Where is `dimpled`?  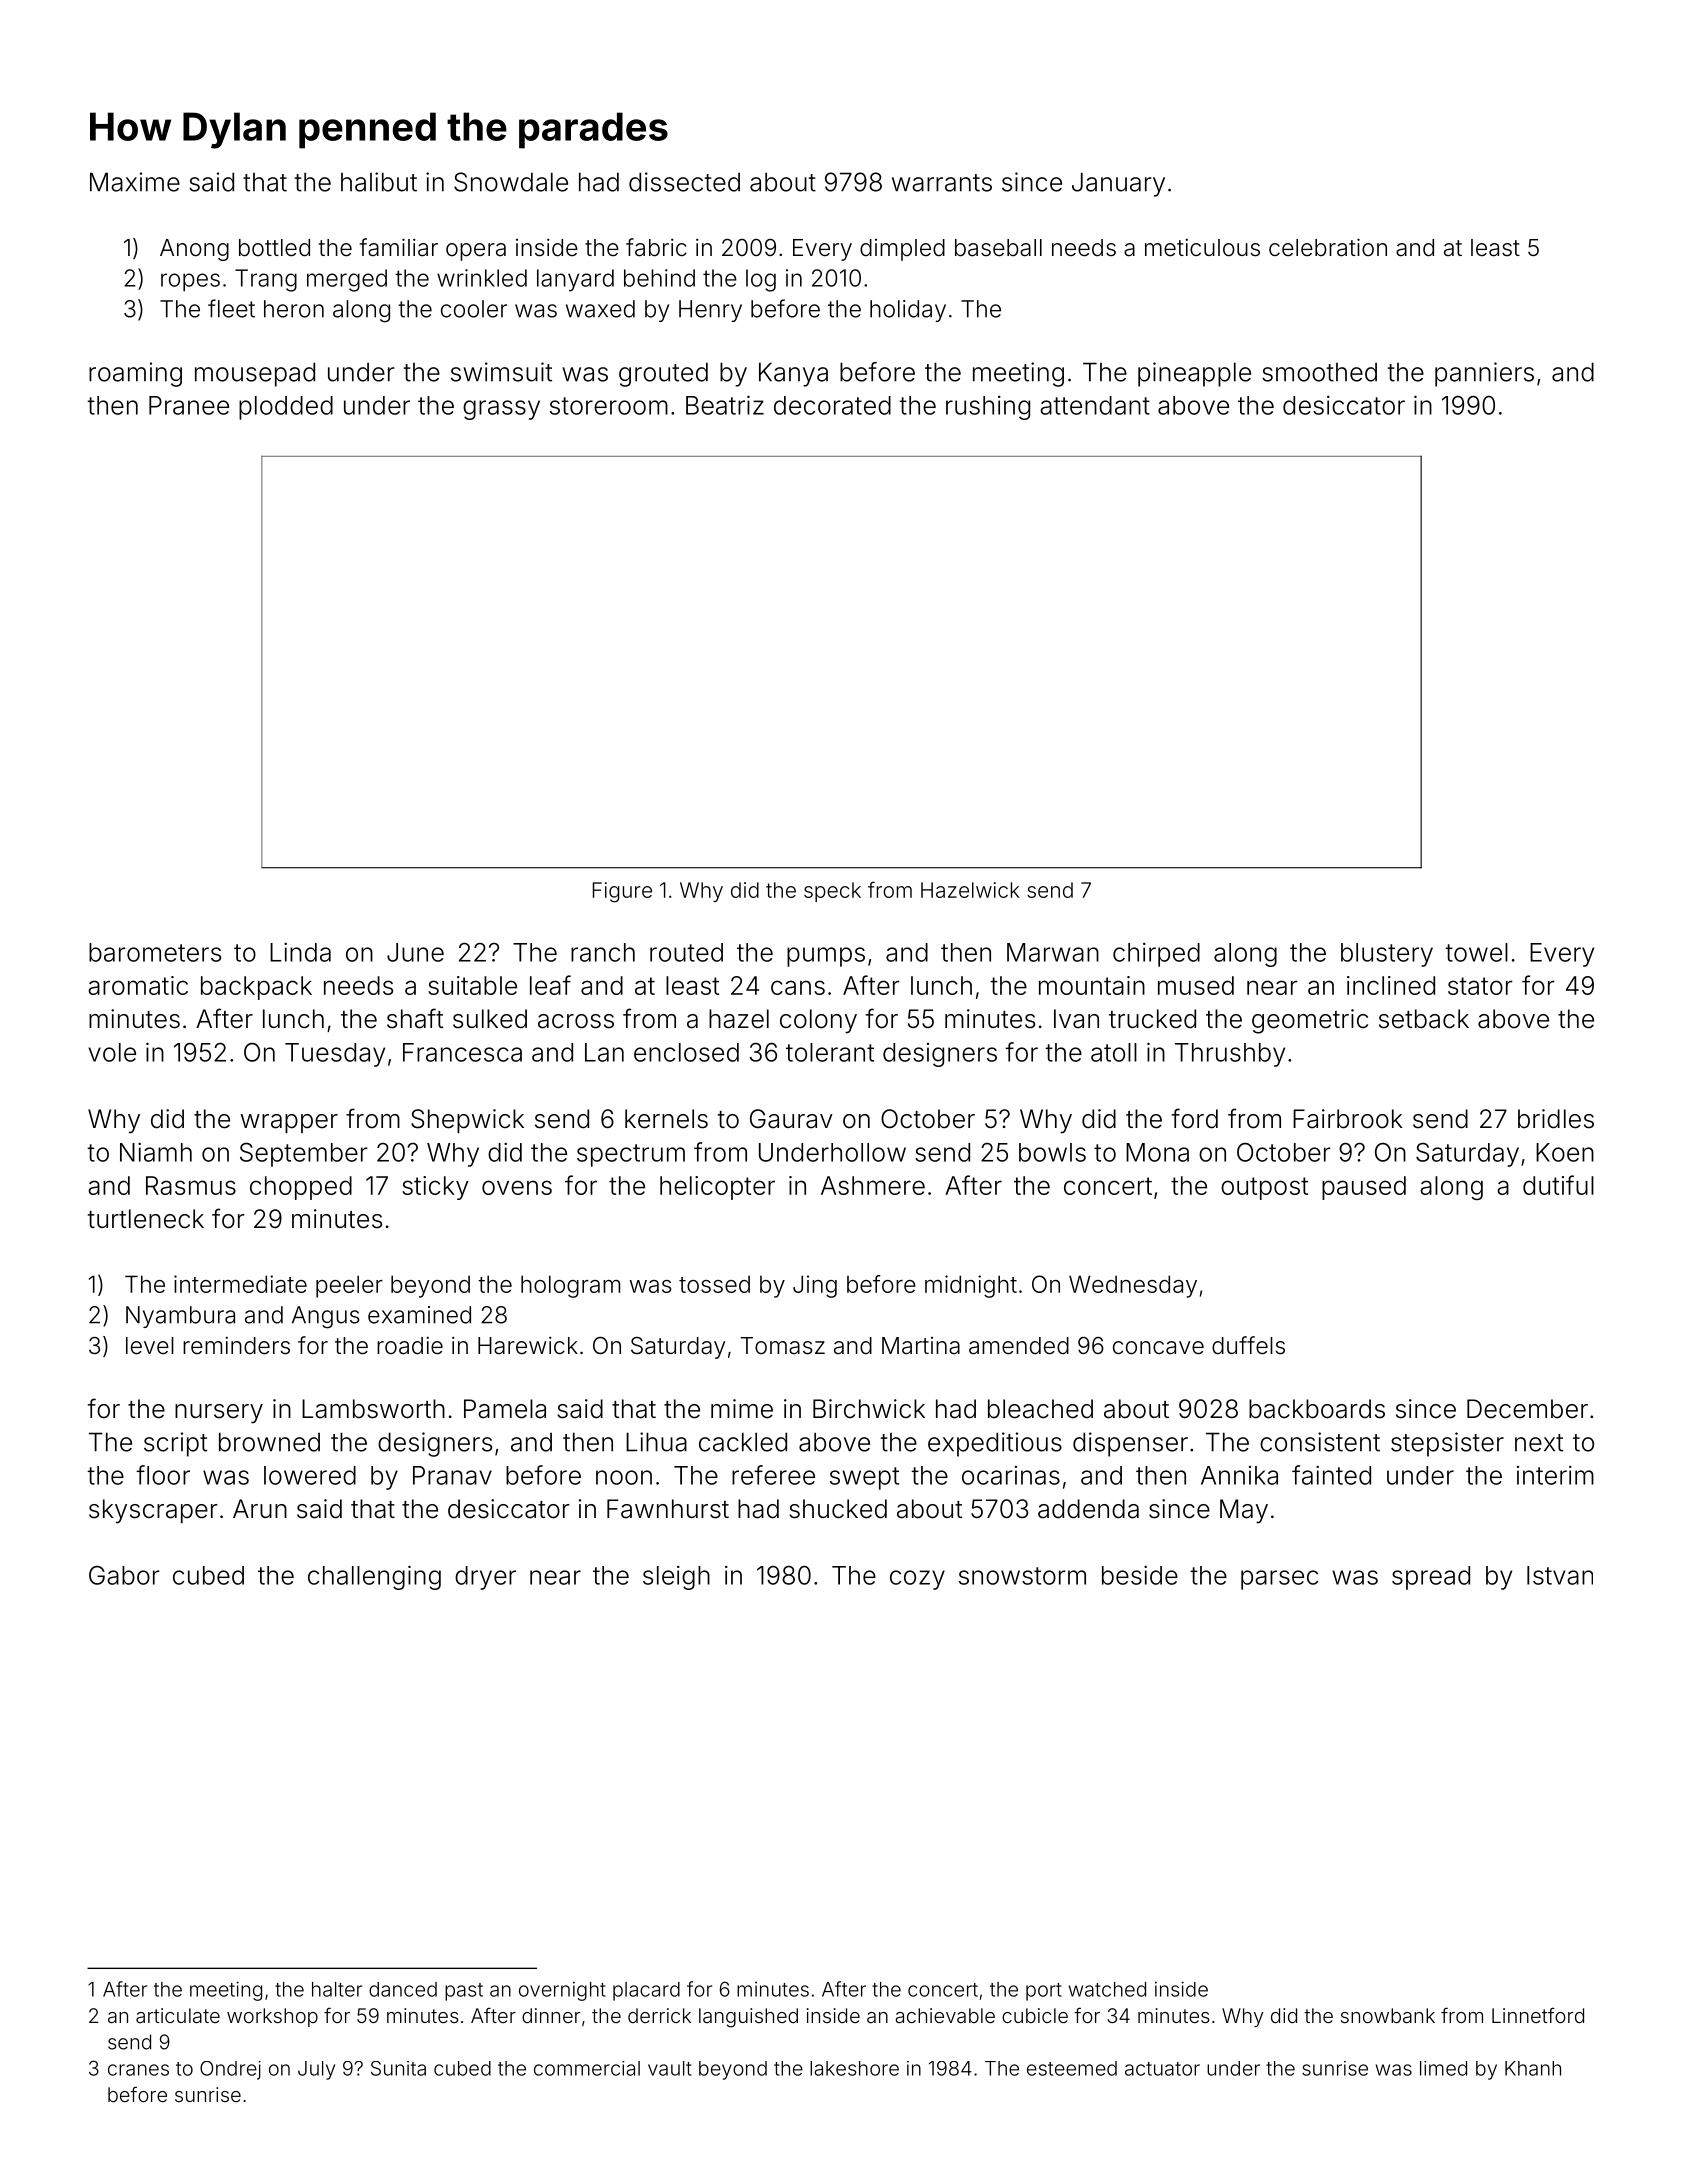
dimpled is located at coordinates (902, 250).
